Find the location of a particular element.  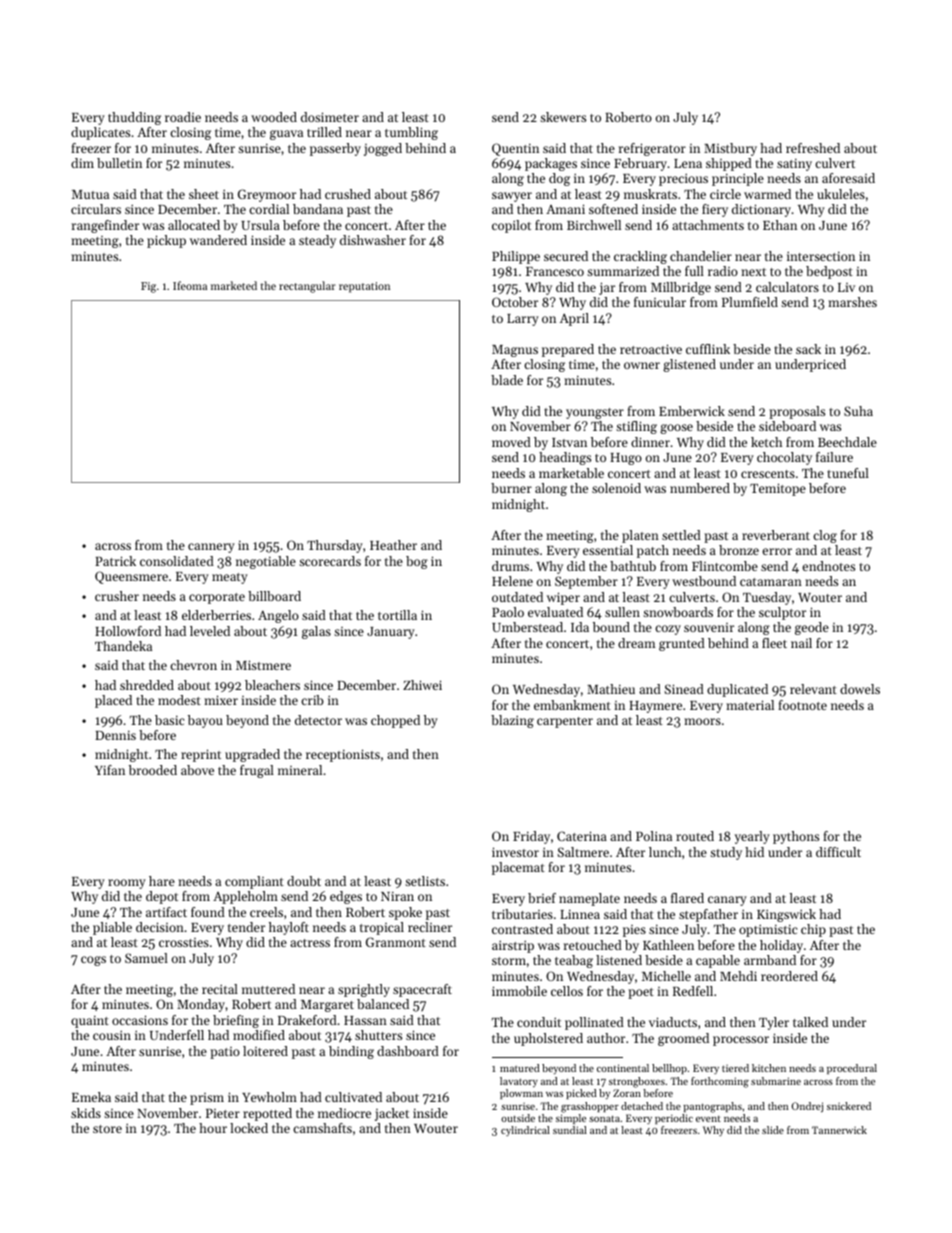

goose is located at coordinates (676, 429).
